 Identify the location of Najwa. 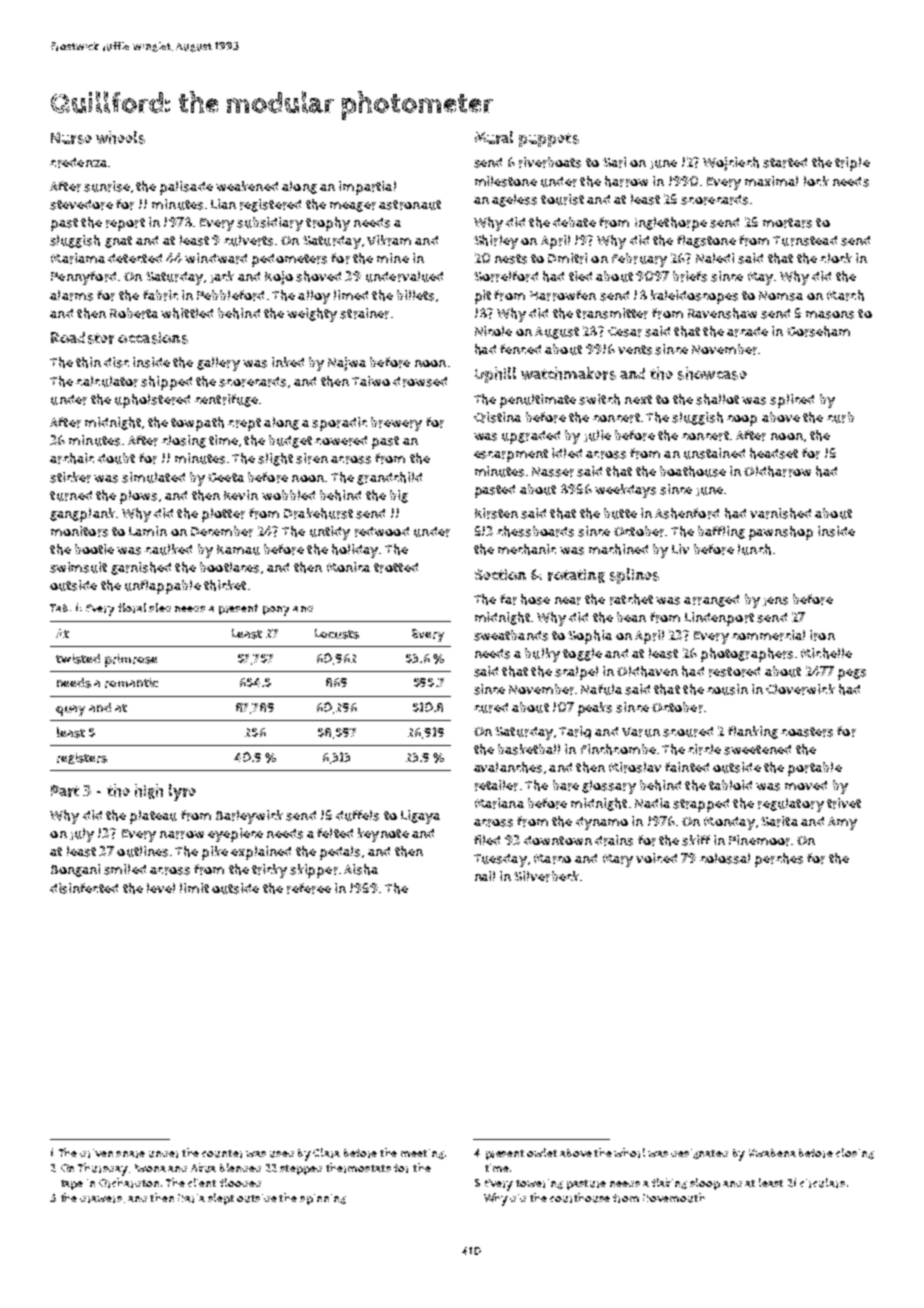
(347, 364).
